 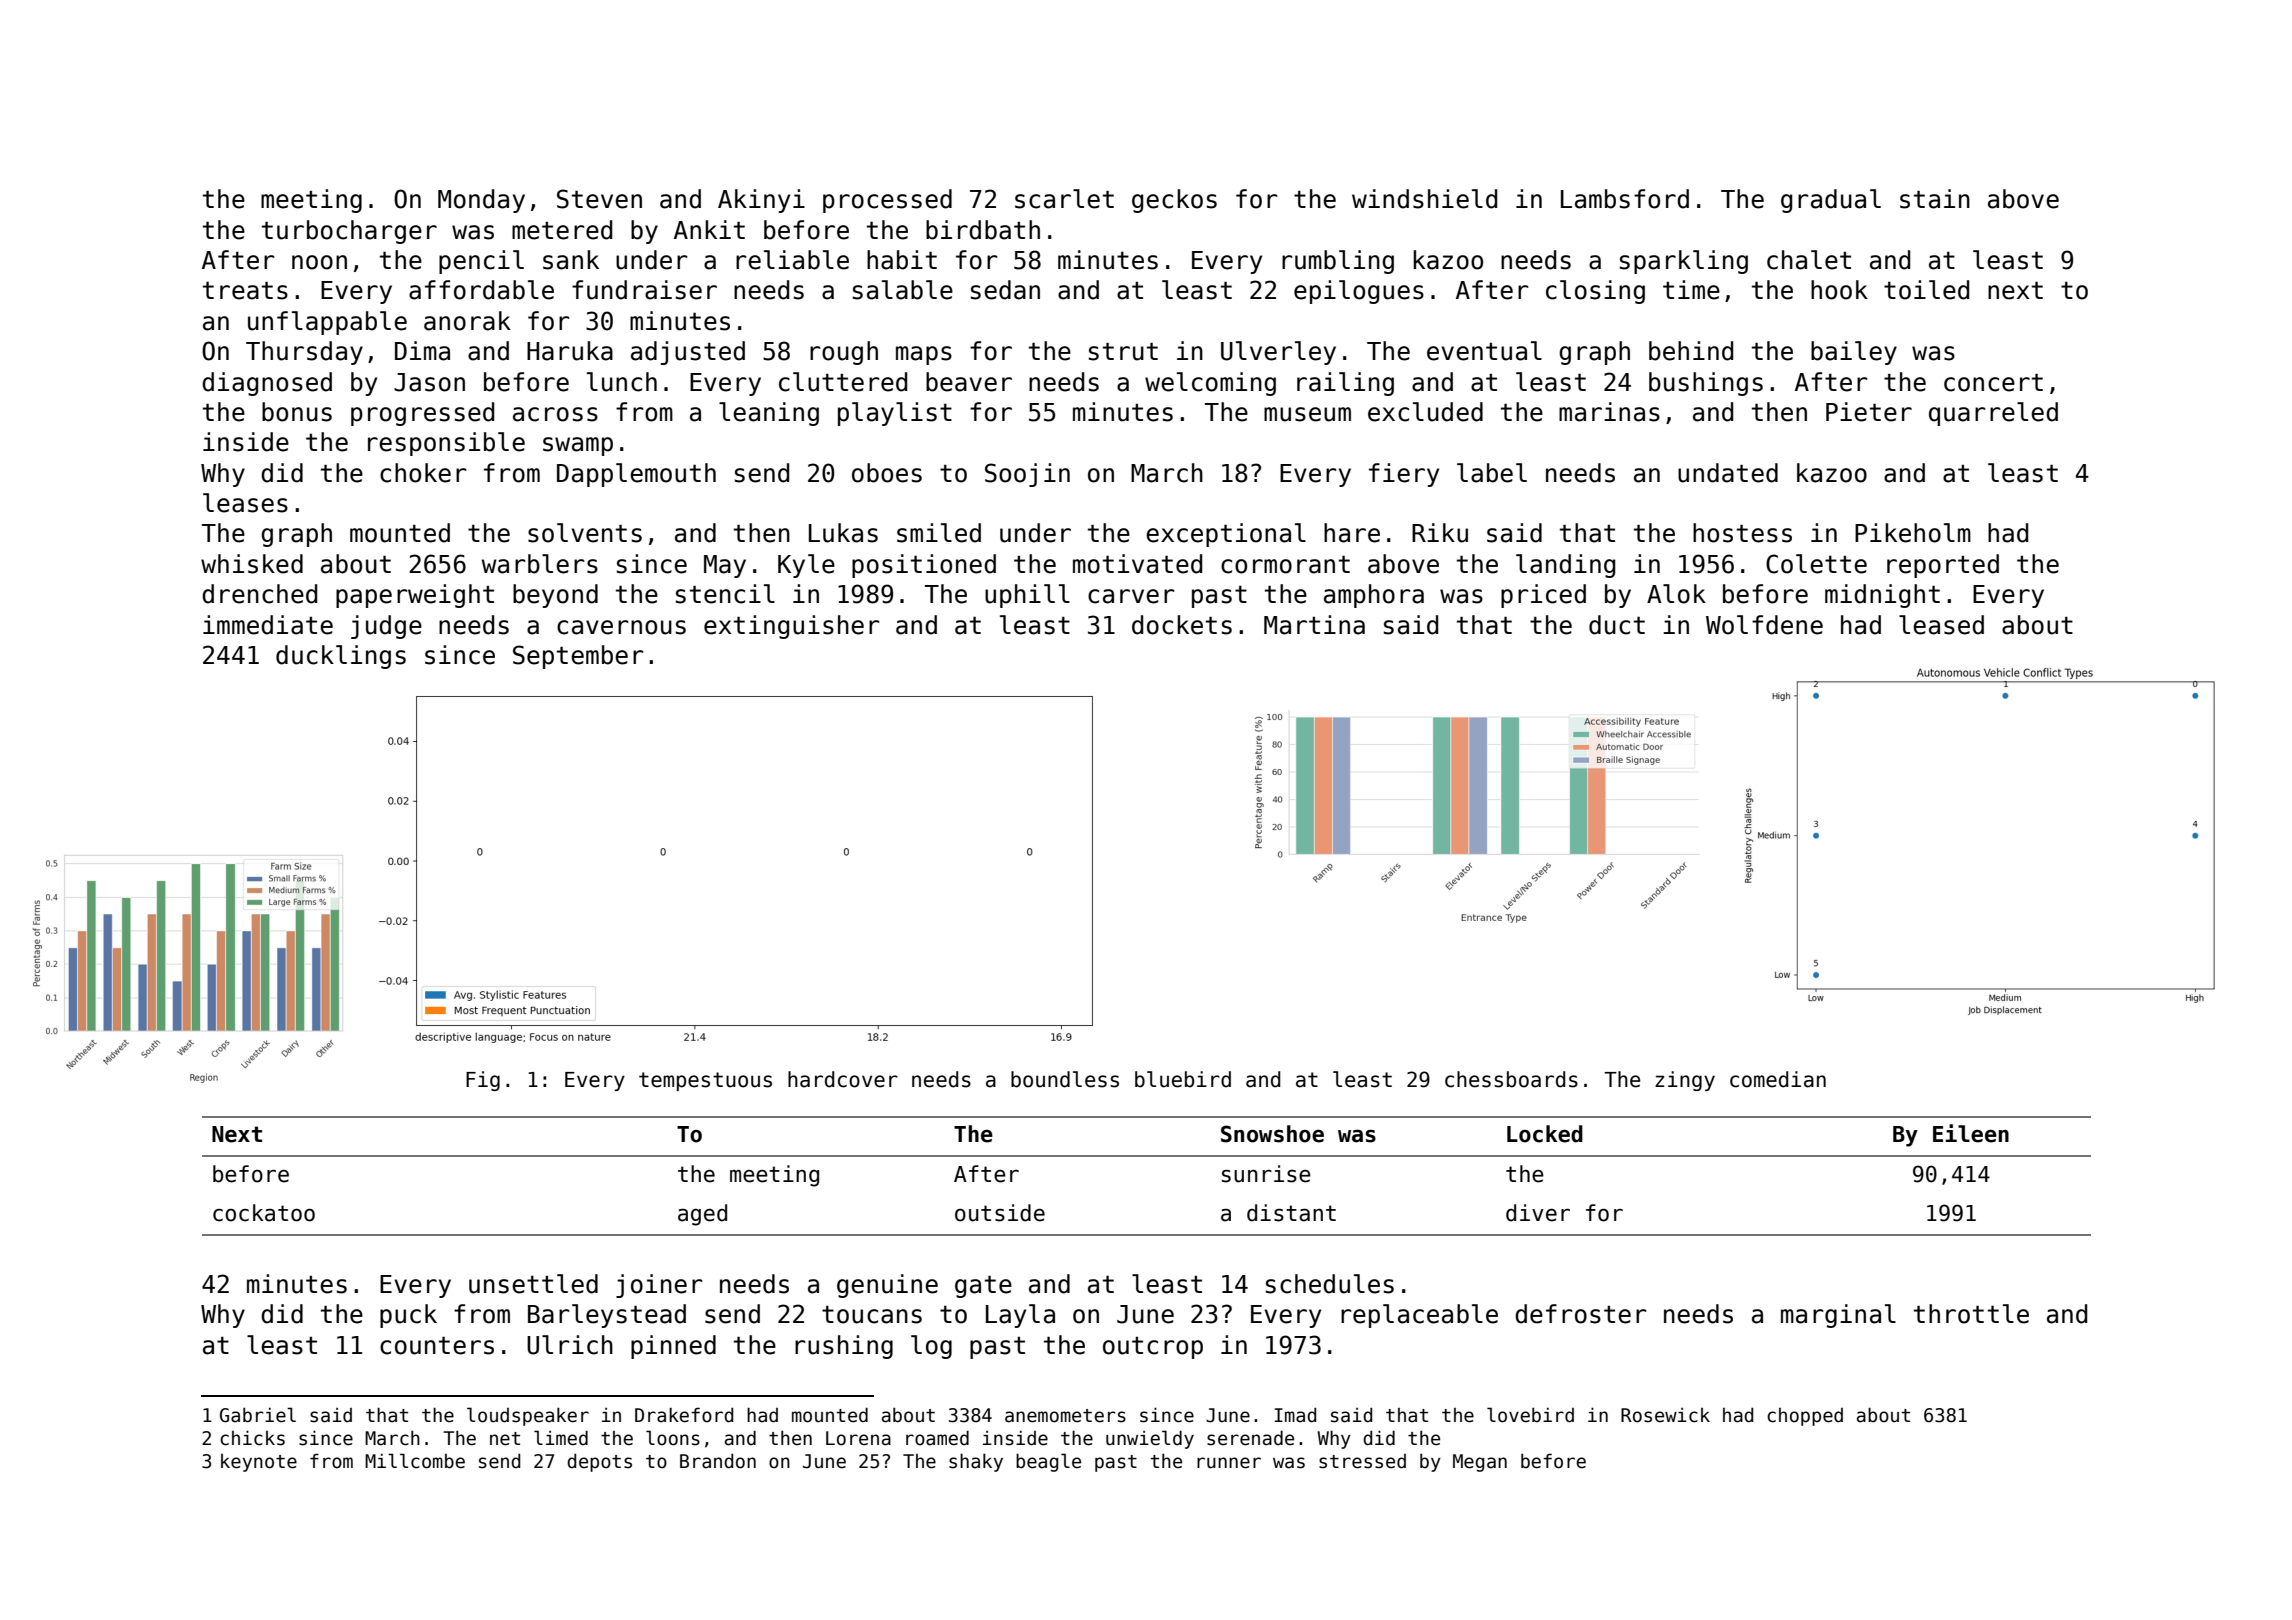 I want to click on marginal, so click(x=1838, y=1316).
